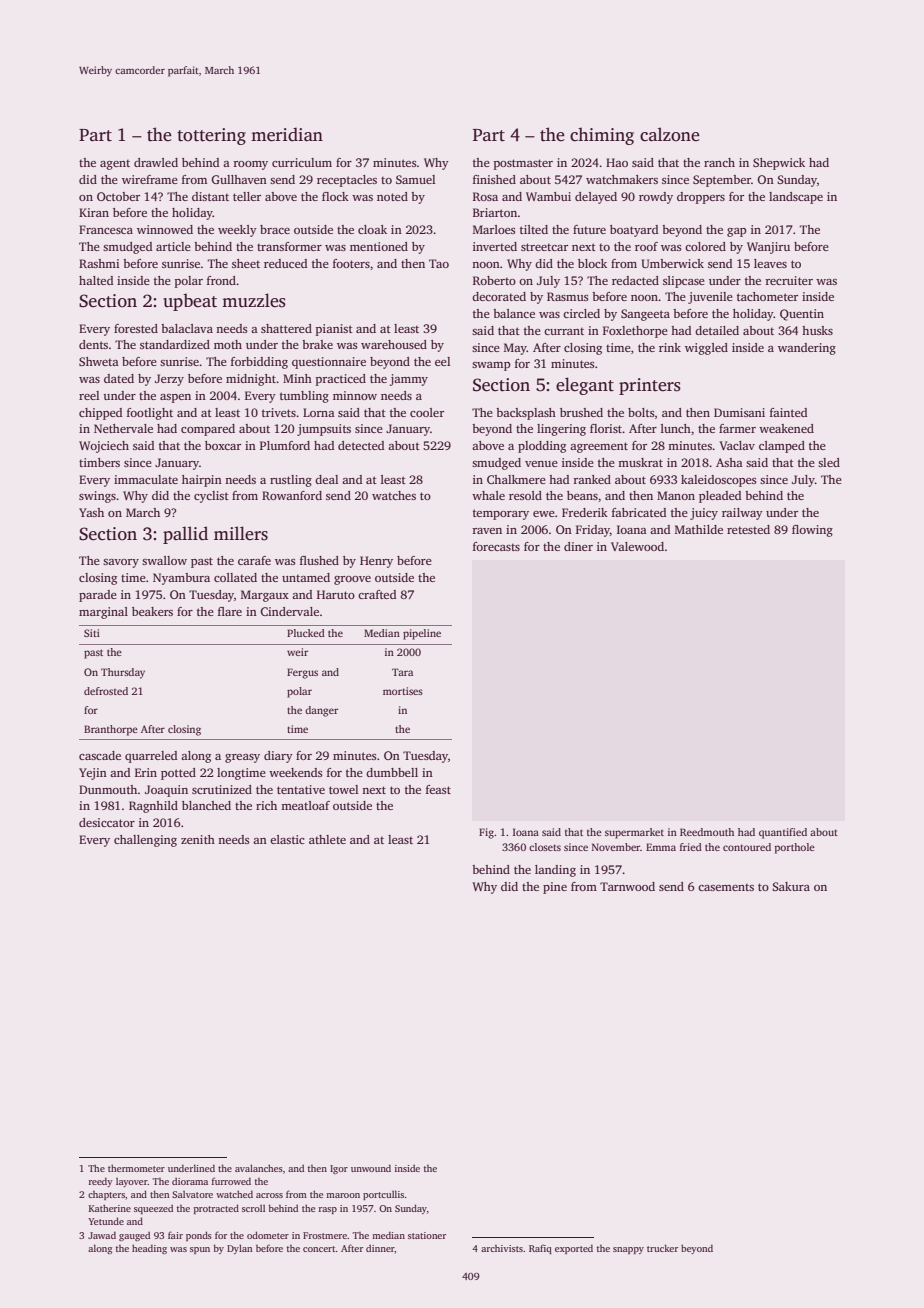  Describe the element at coordinates (637, 546) in the screenshot. I see `Valewood` at that location.
